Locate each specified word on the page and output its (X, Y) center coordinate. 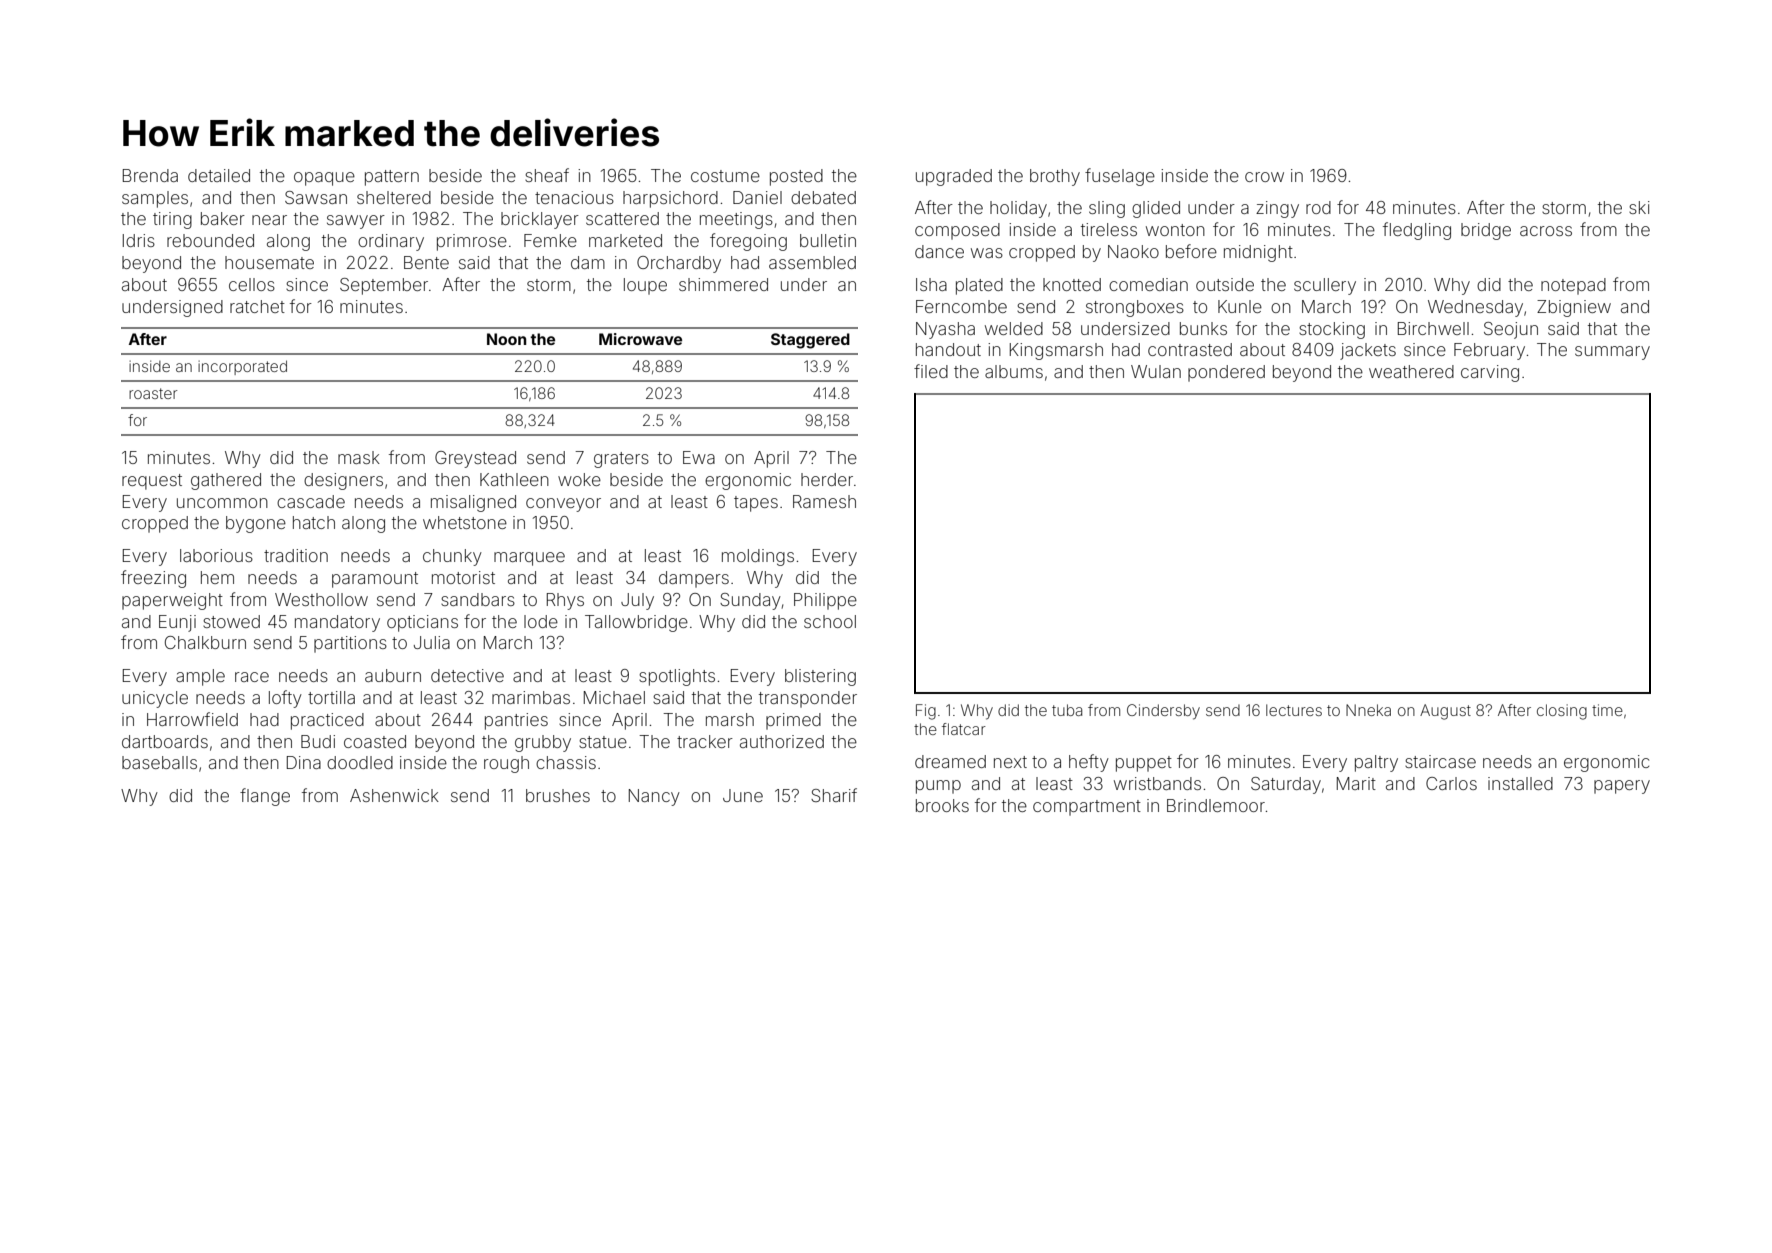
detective (467, 675)
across (1546, 231)
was (987, 253)
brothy (1055, 177)
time (1607, 710)
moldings (758, 557)
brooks (942, 805)
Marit (1356, 783)
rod (1318, 207)
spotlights (677, 677)
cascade (311, 501)
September (384, 286)
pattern (392, 178)
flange (265, 797)
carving (1490, 373)
